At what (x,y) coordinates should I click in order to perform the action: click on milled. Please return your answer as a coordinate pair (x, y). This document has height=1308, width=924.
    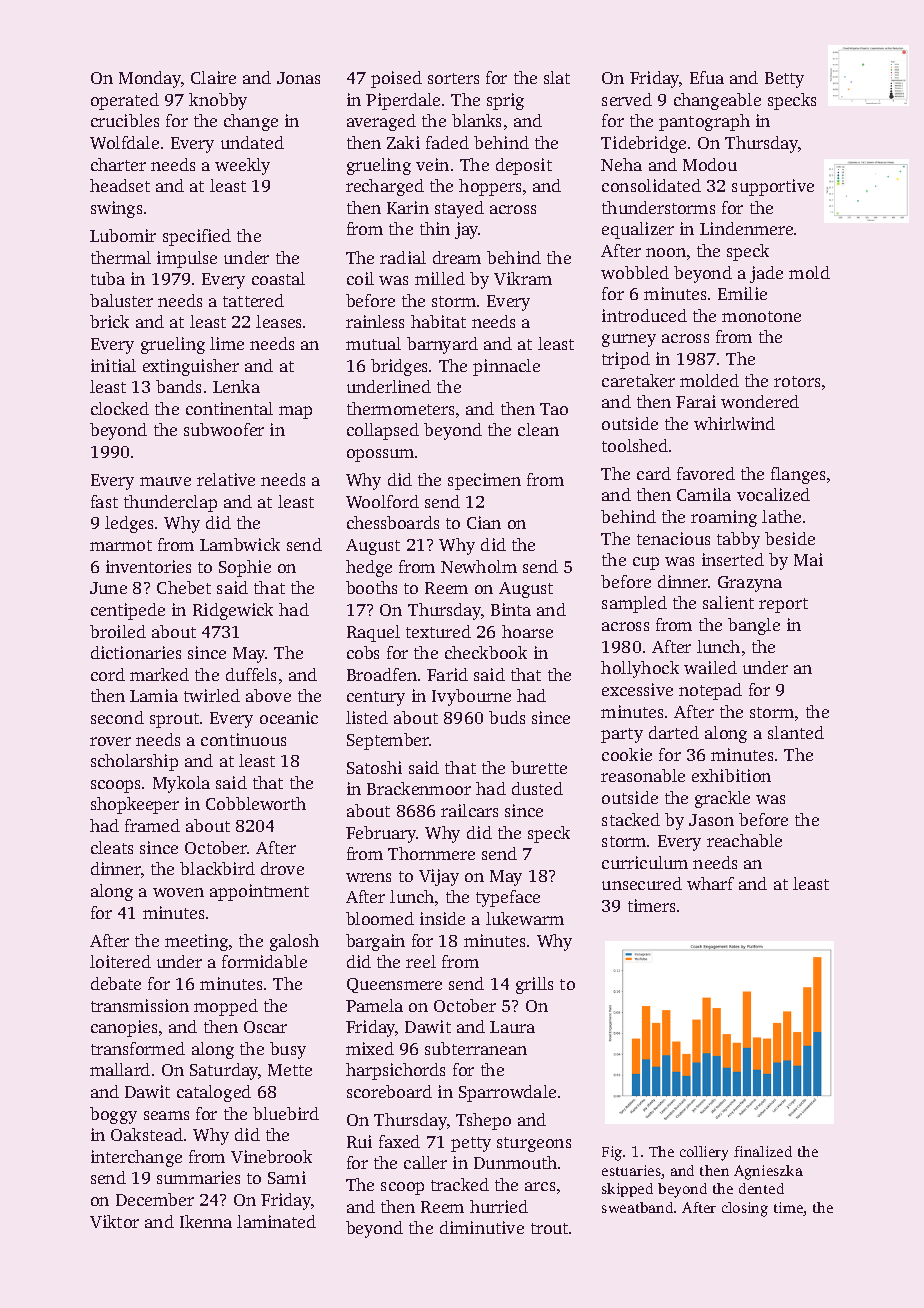
    Looking at the image, I should click on (440, 278).
